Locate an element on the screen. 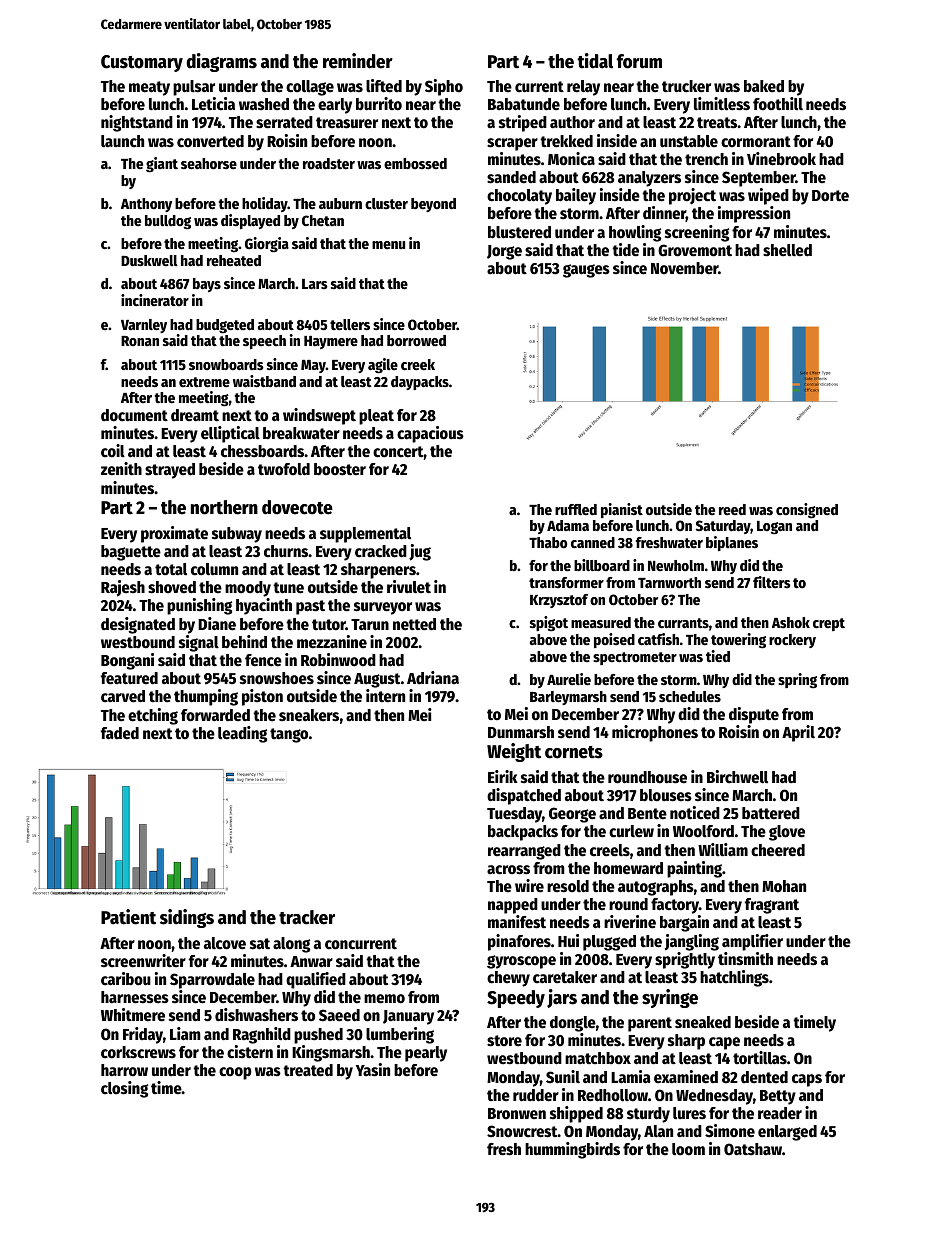  speech is located at coordinates (264, 342).
